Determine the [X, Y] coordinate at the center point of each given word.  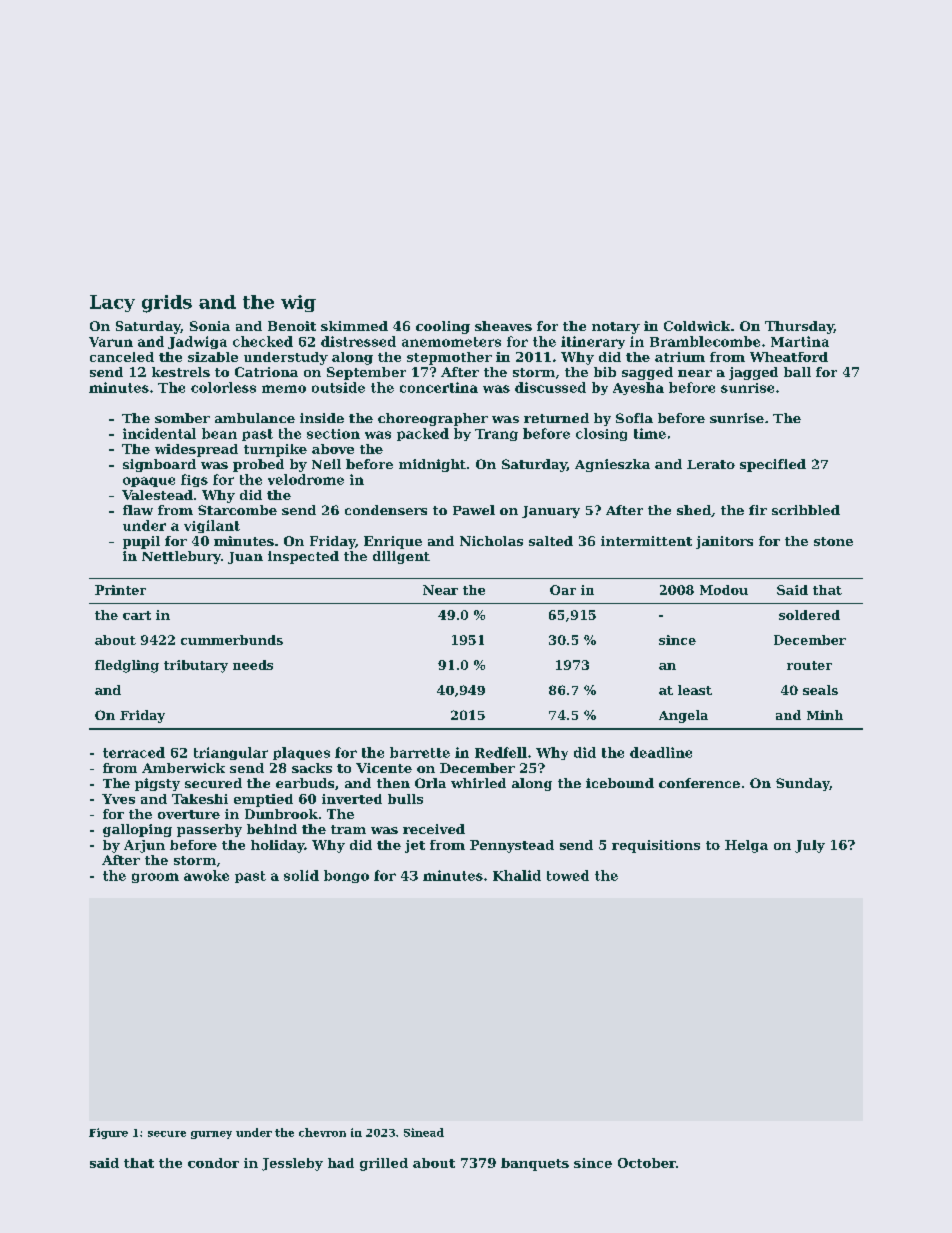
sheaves [503, 326]
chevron [322, 1132]
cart [137, 615]
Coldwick [697, 326]
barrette [420, 752]
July [810, 846]
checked [263, 341]
